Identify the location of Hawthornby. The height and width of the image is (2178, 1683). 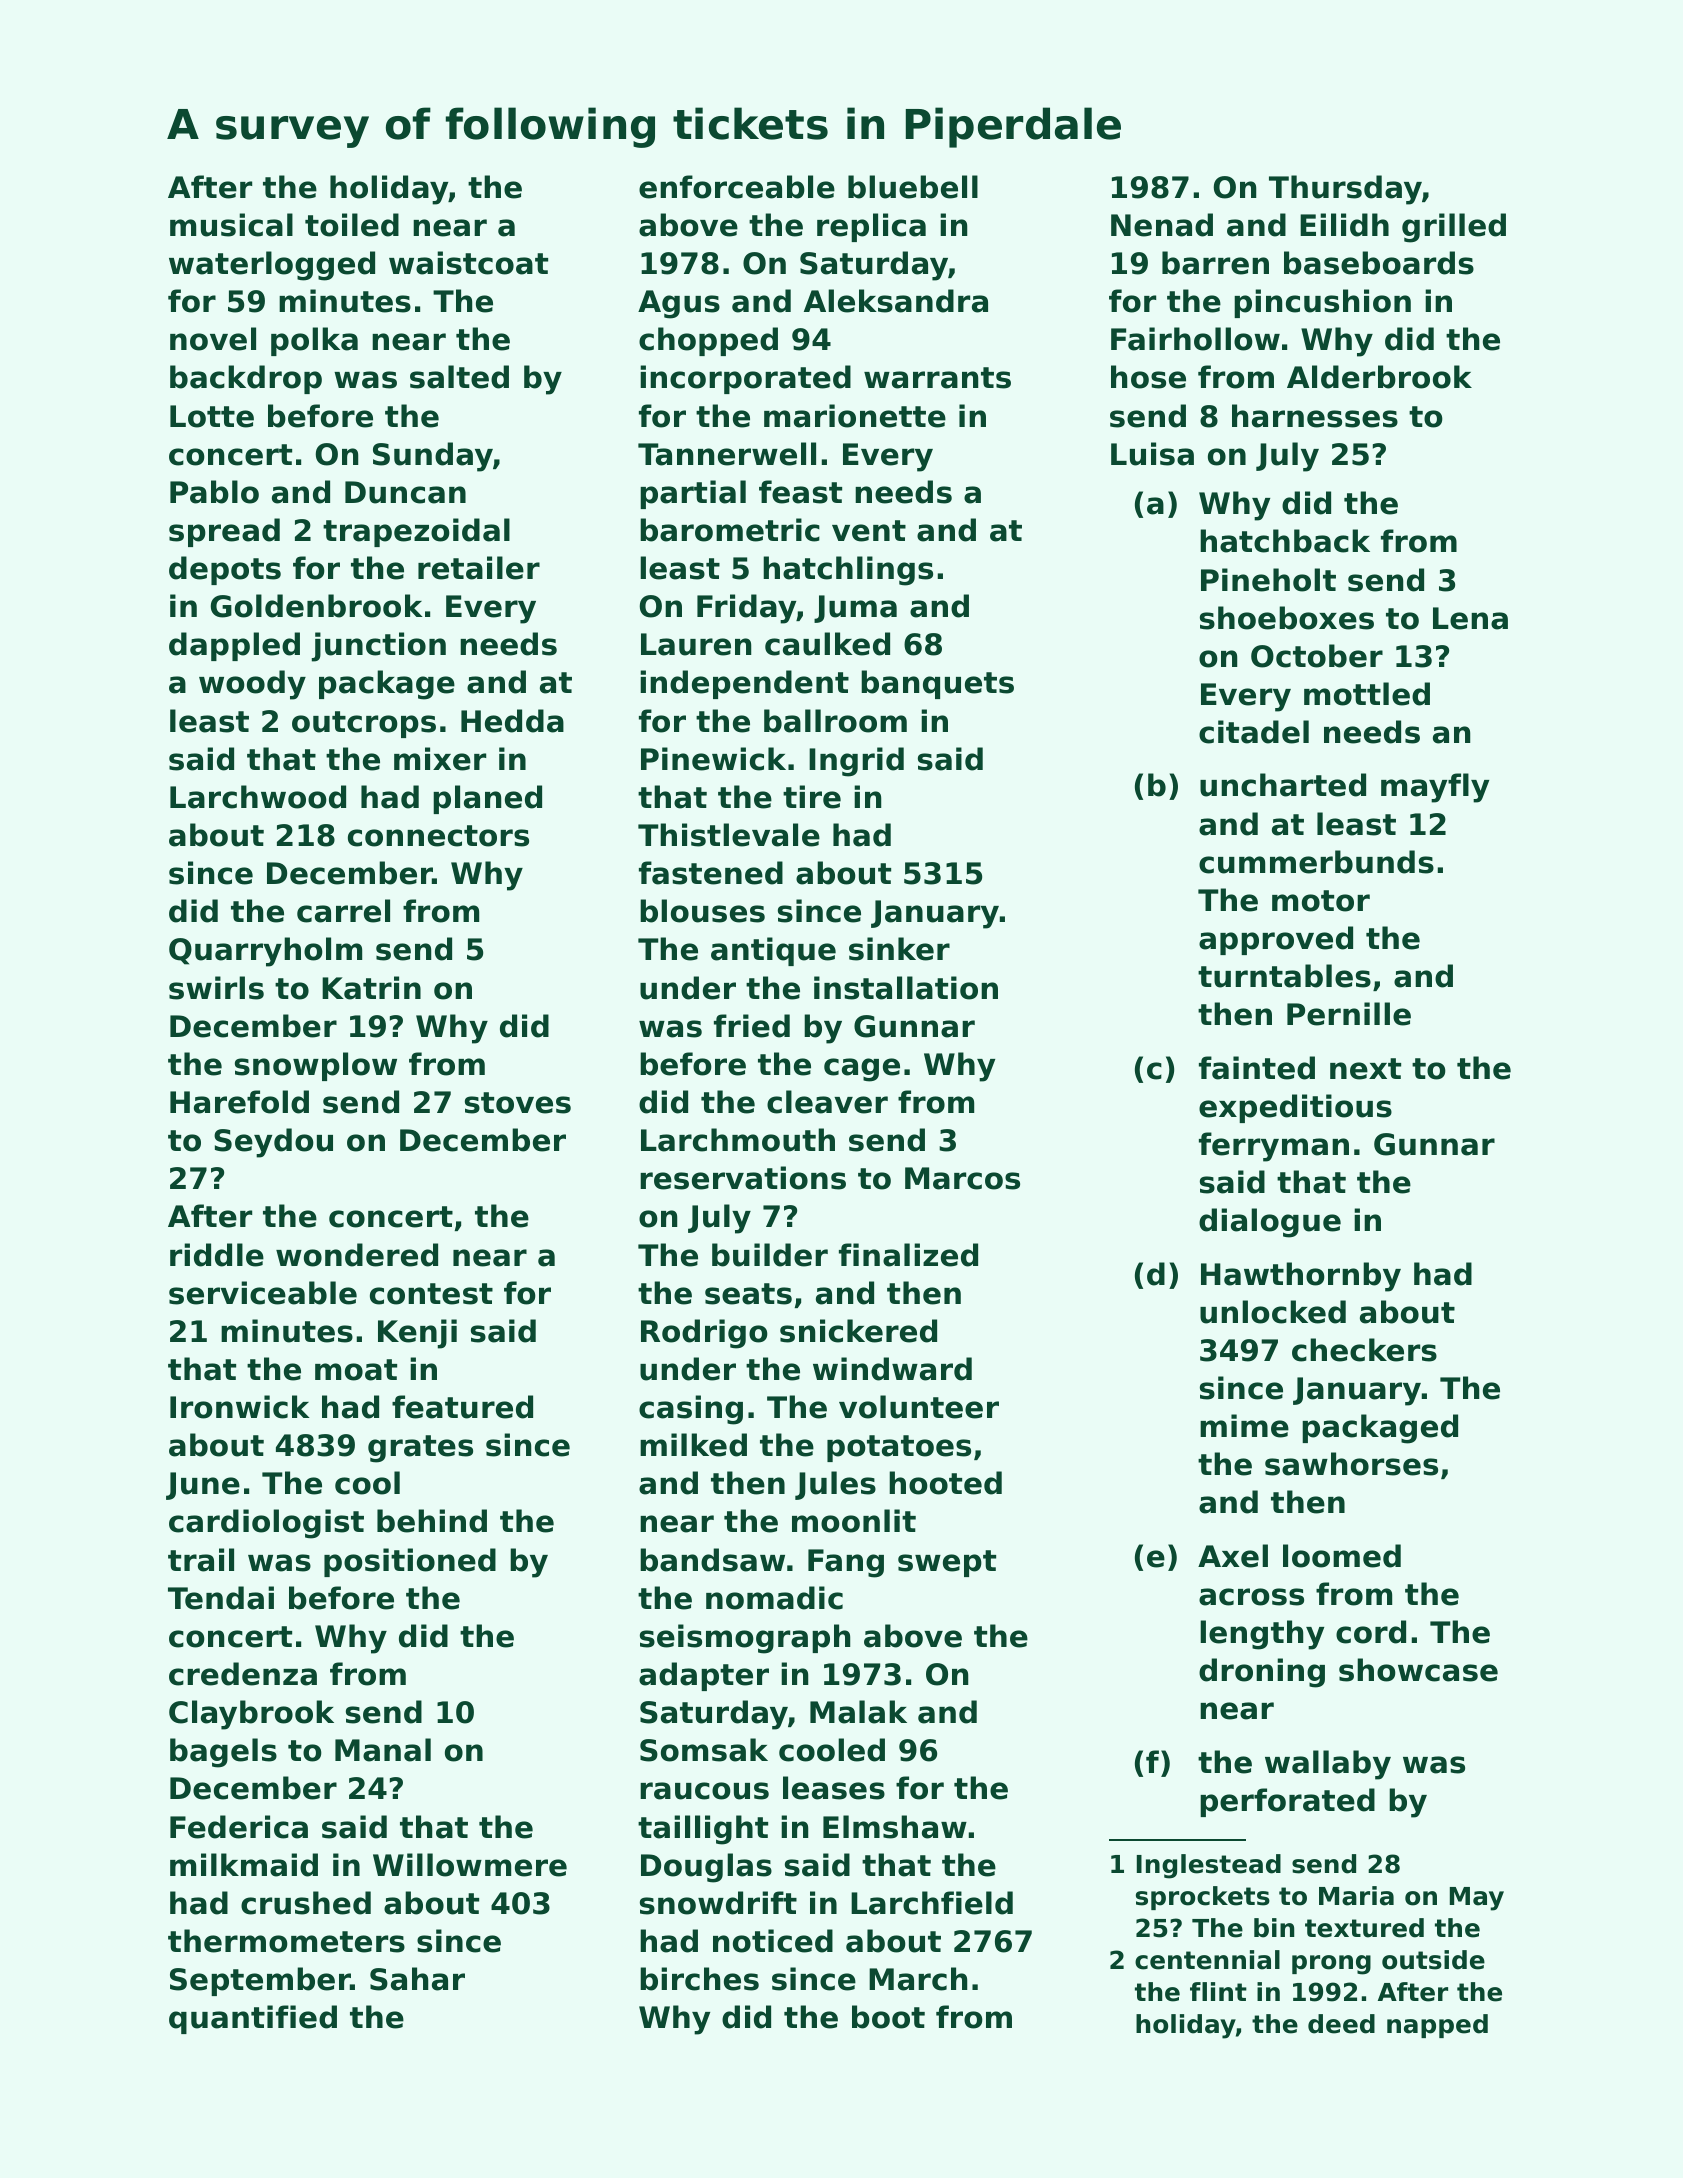
(1301, 1277).
